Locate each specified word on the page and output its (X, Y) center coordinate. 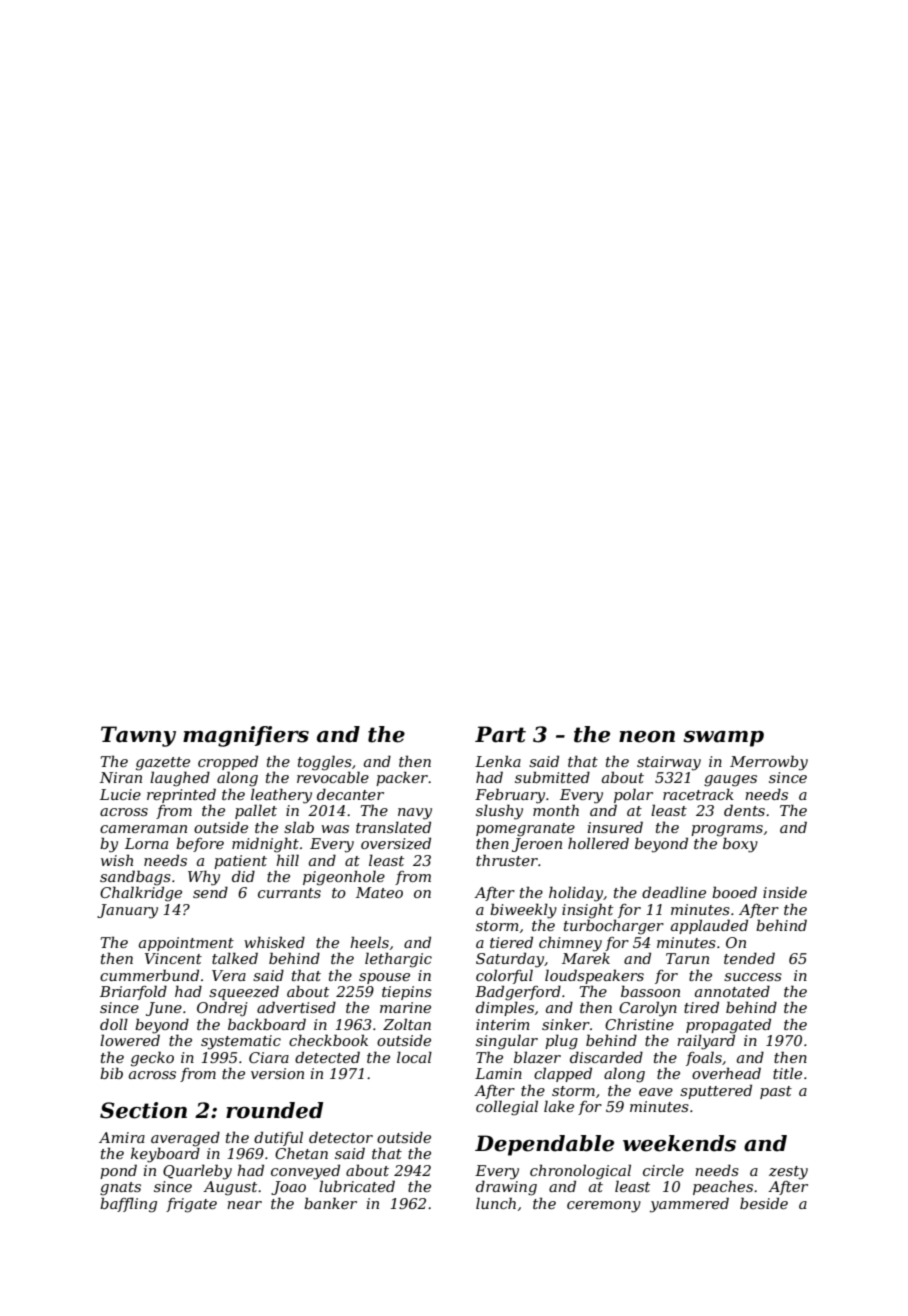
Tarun (687, 958)
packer (402, 778)
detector (341, 1137)
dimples (505, 1008)
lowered (130, 1040)
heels (369, 942)
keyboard (165, 1155)
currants (289, 893)
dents (744, 810)
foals (704, 1058)
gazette (163, 764)
